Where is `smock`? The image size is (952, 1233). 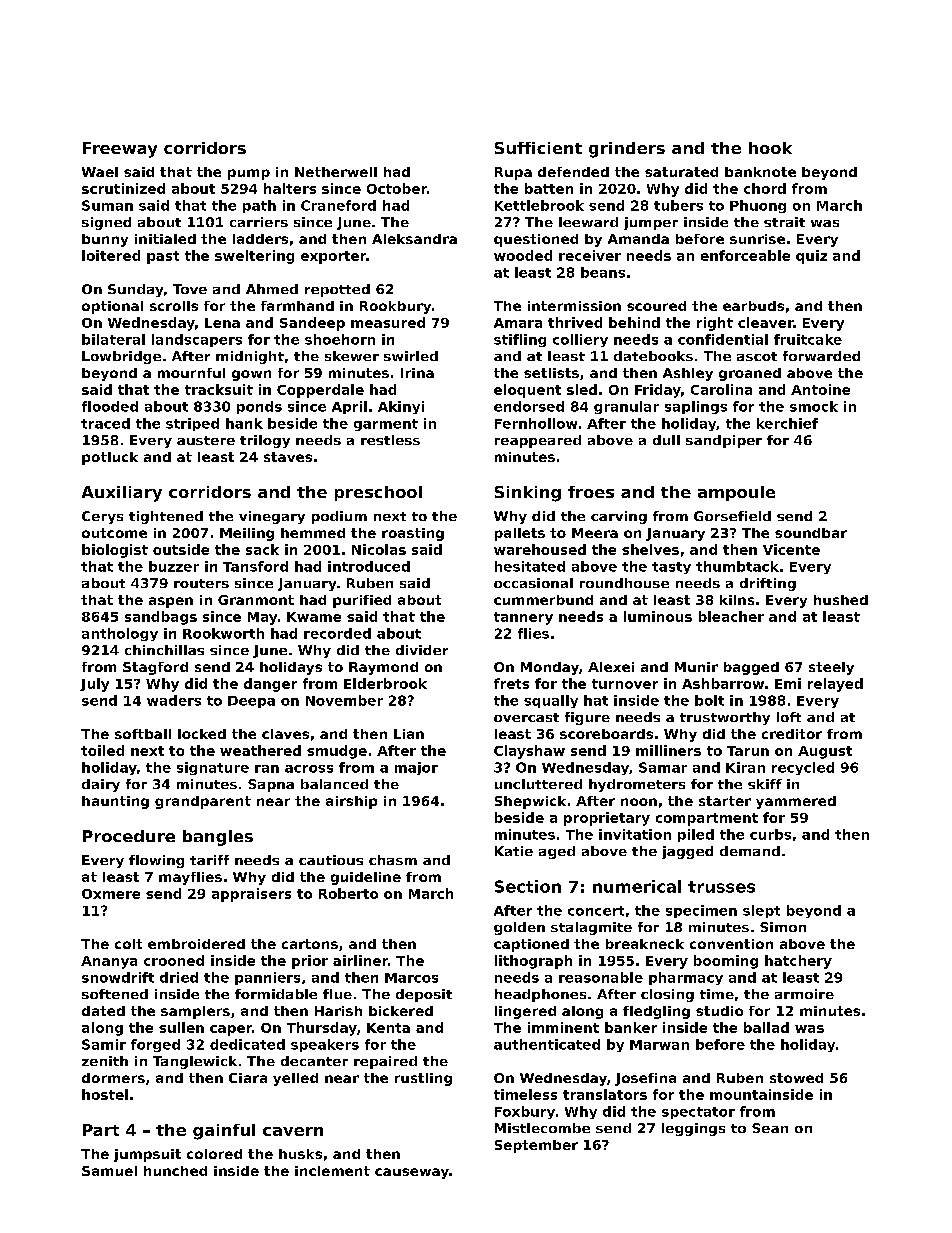
smock is located at coordinates (814, 406).
